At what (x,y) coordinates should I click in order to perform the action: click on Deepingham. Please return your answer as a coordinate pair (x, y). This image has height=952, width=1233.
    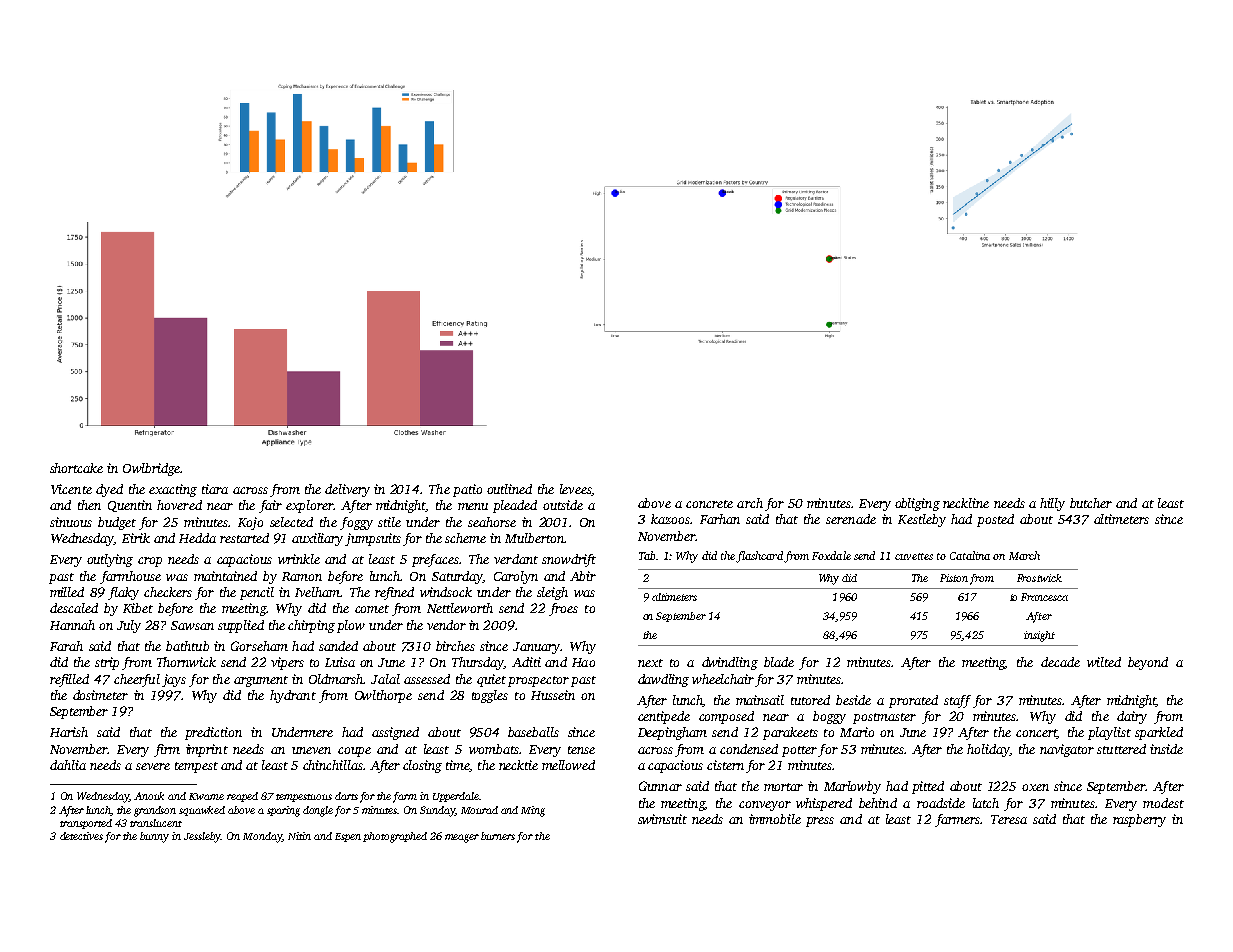
    Looking at the image, I should click on (672, 733).
